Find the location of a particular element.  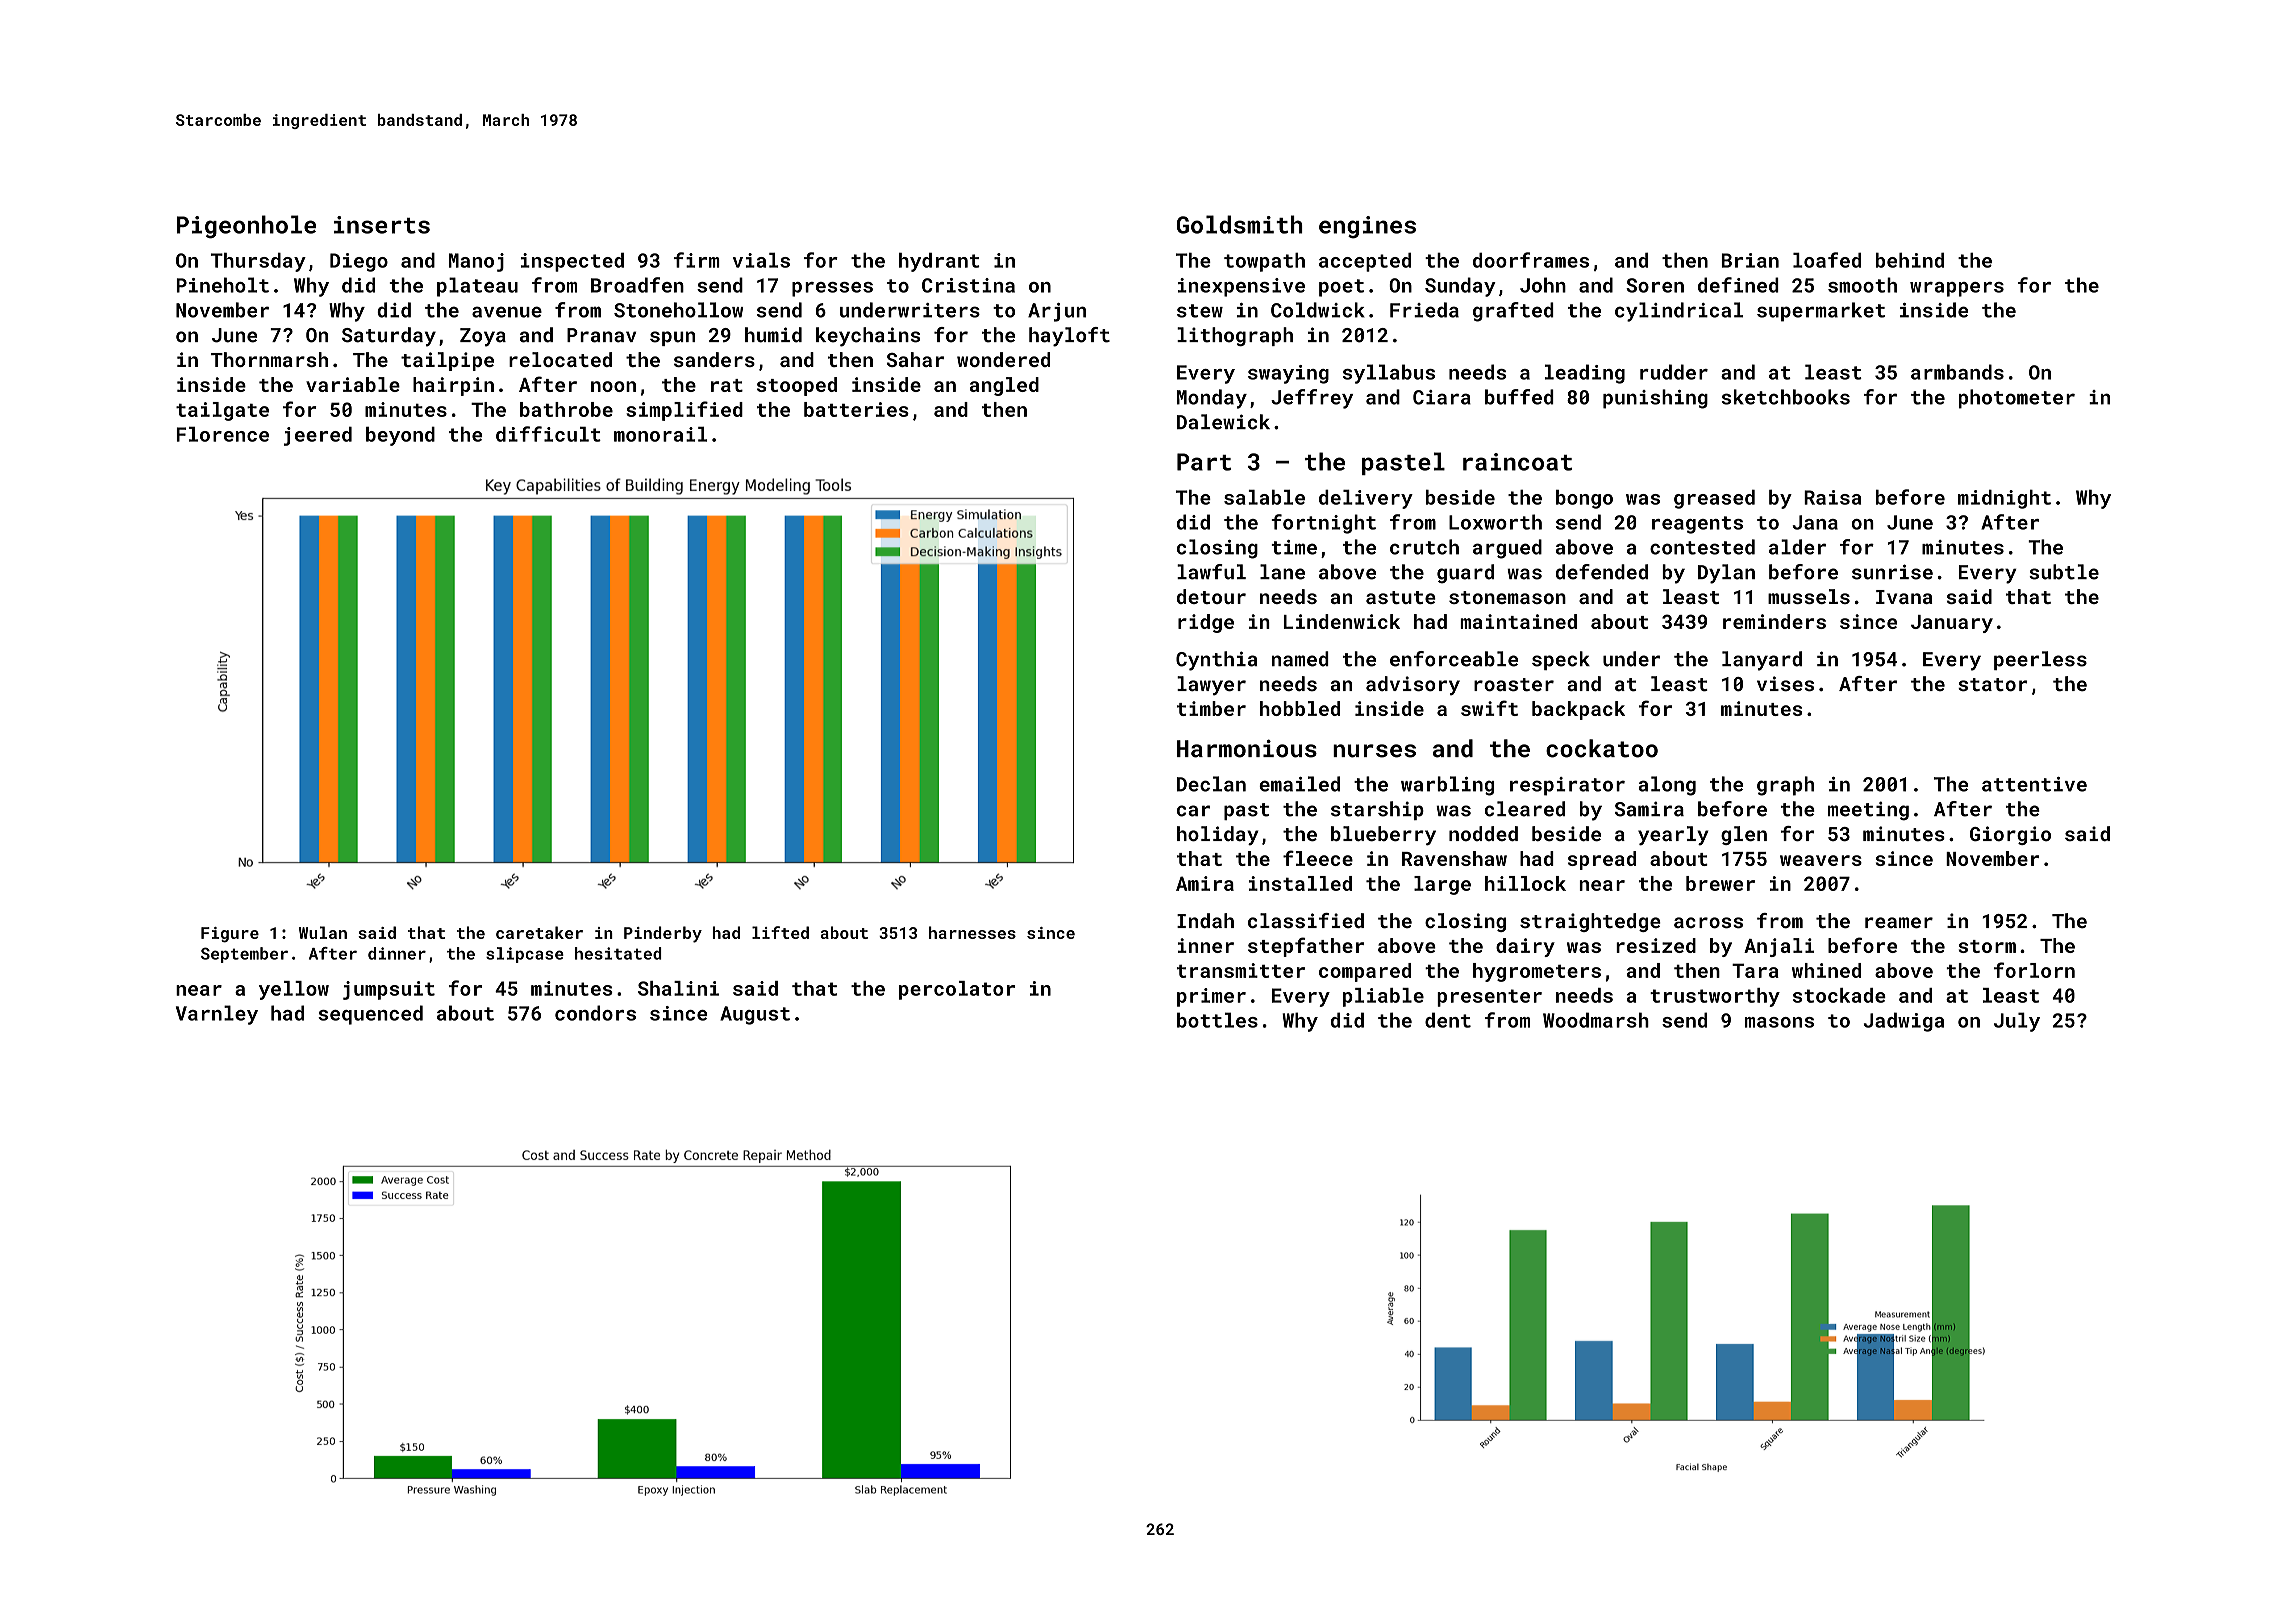

Goldsmith is located at coordinates (1240, 224).
